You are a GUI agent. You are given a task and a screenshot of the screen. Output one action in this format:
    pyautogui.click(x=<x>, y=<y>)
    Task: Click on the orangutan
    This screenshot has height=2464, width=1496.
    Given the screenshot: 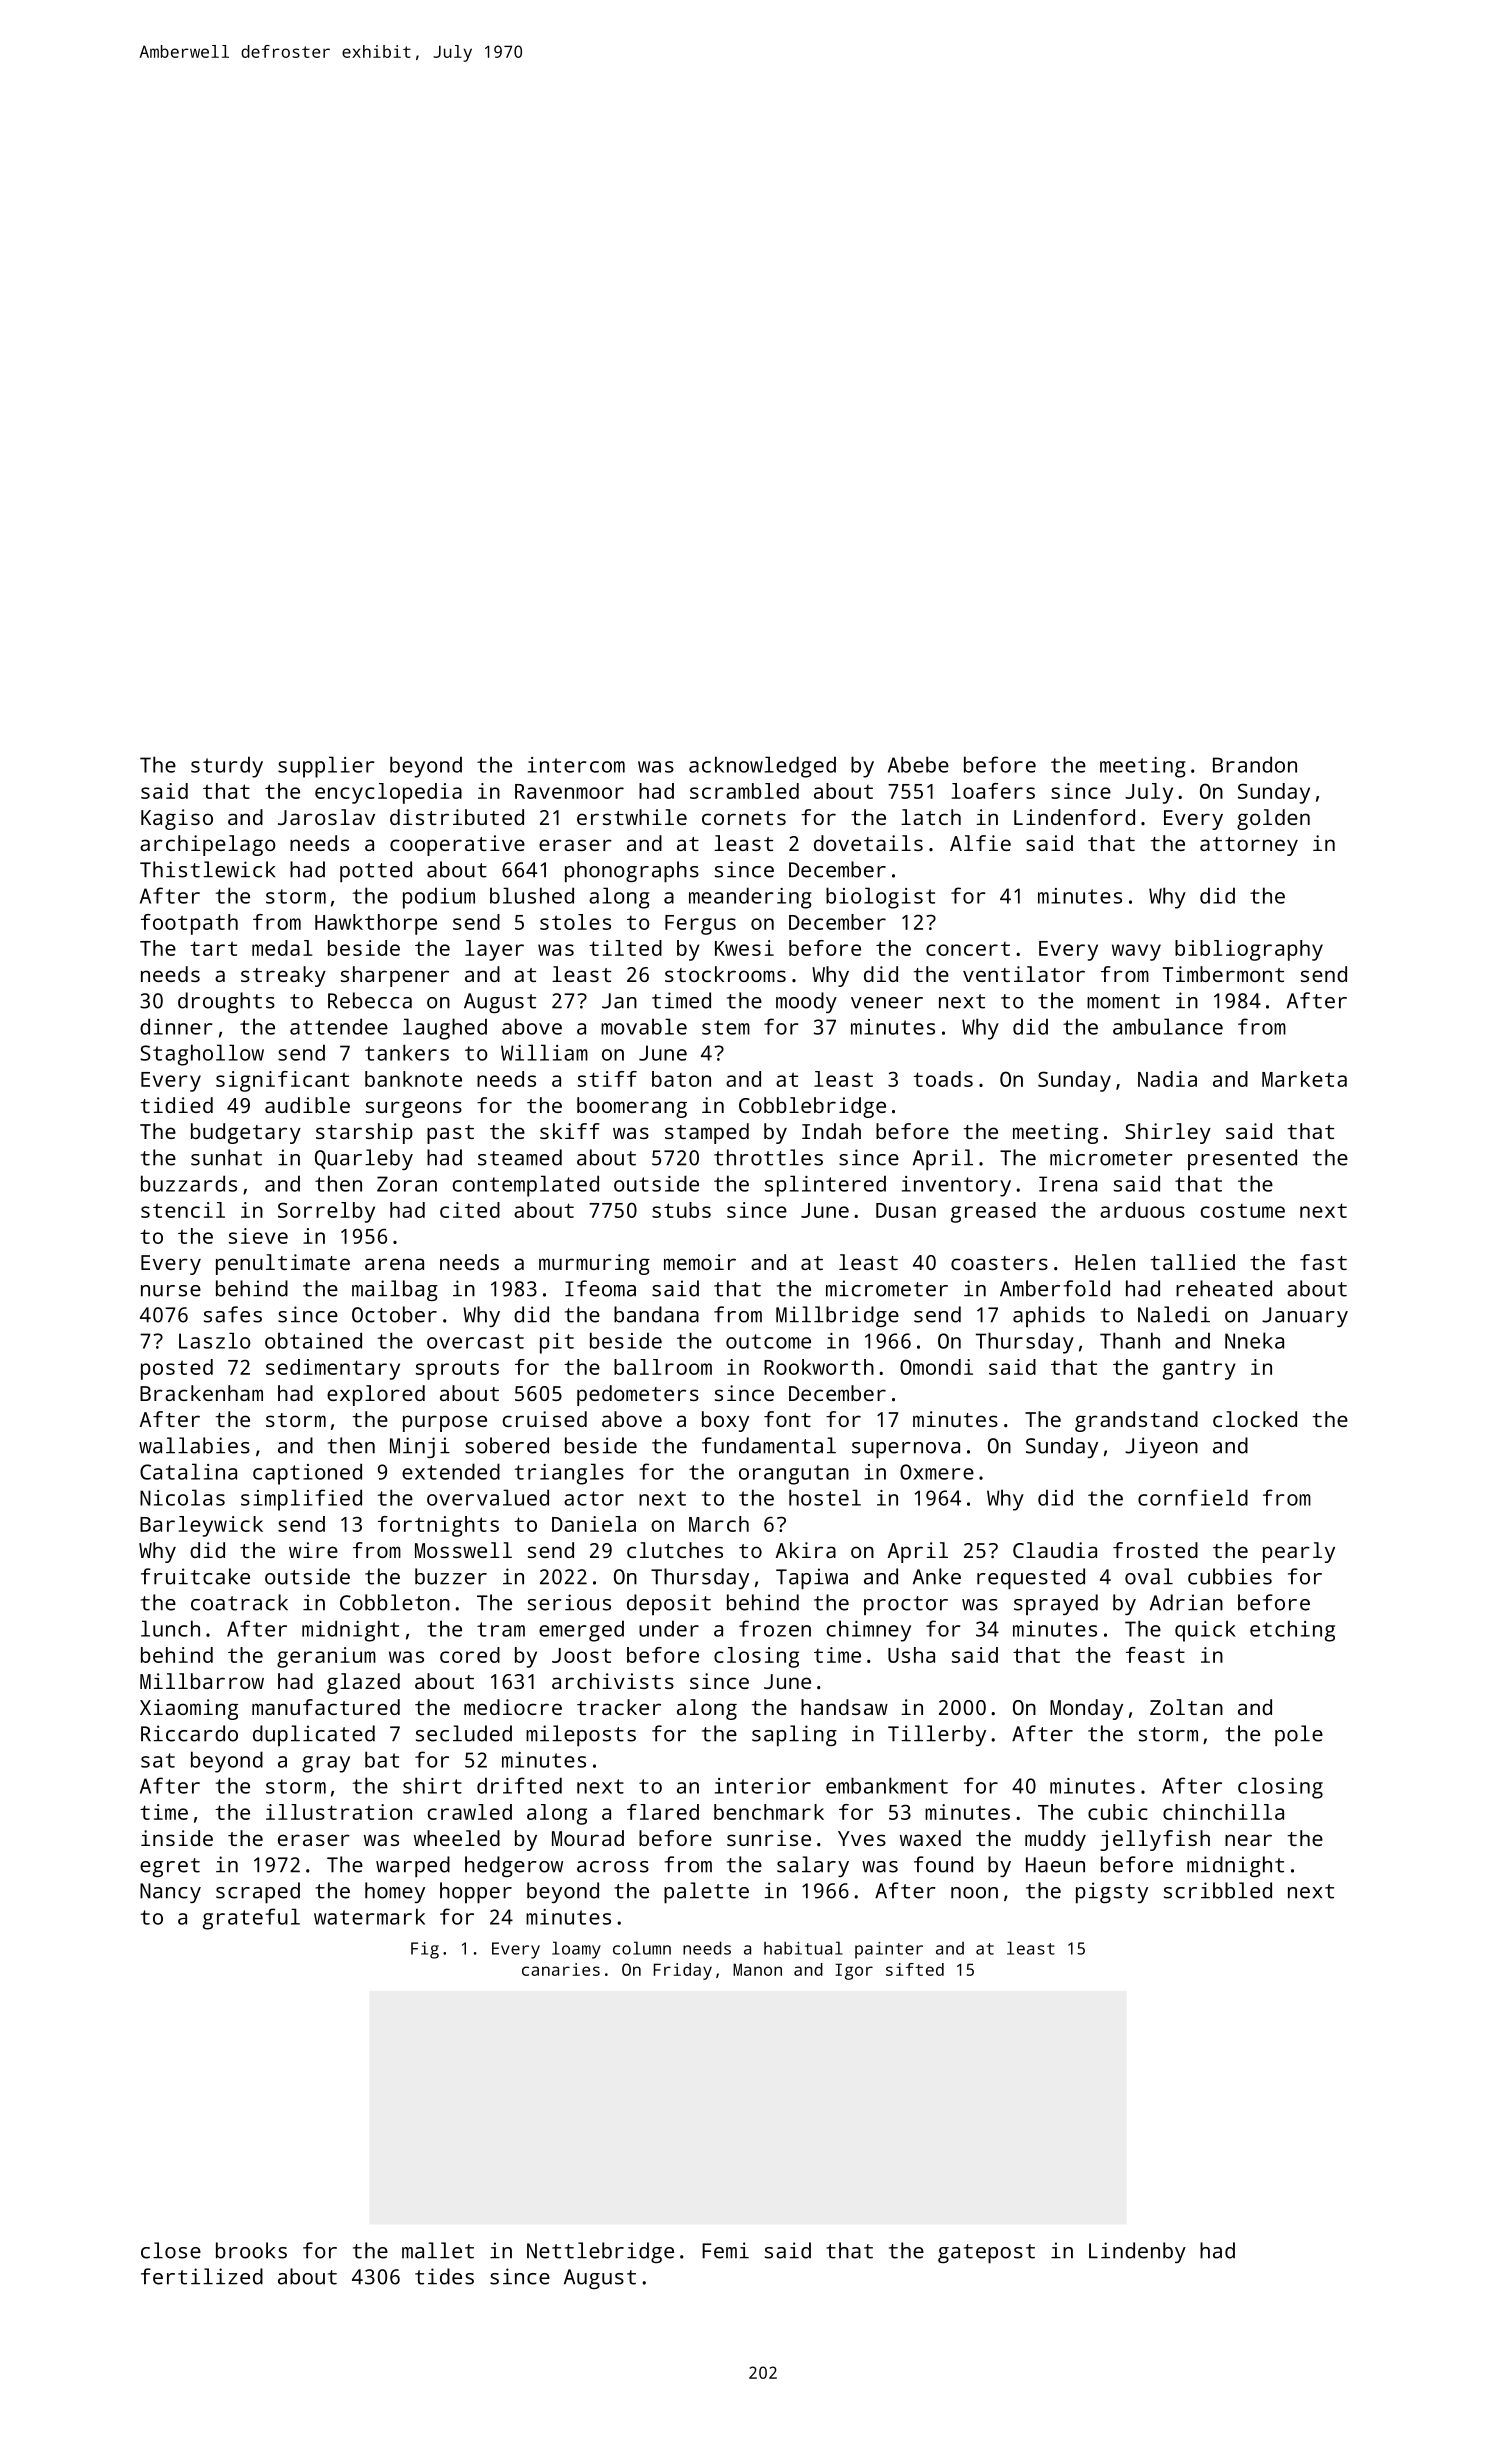 What is the action you would take?
    pyautogui.click(x=794, y=1475)
